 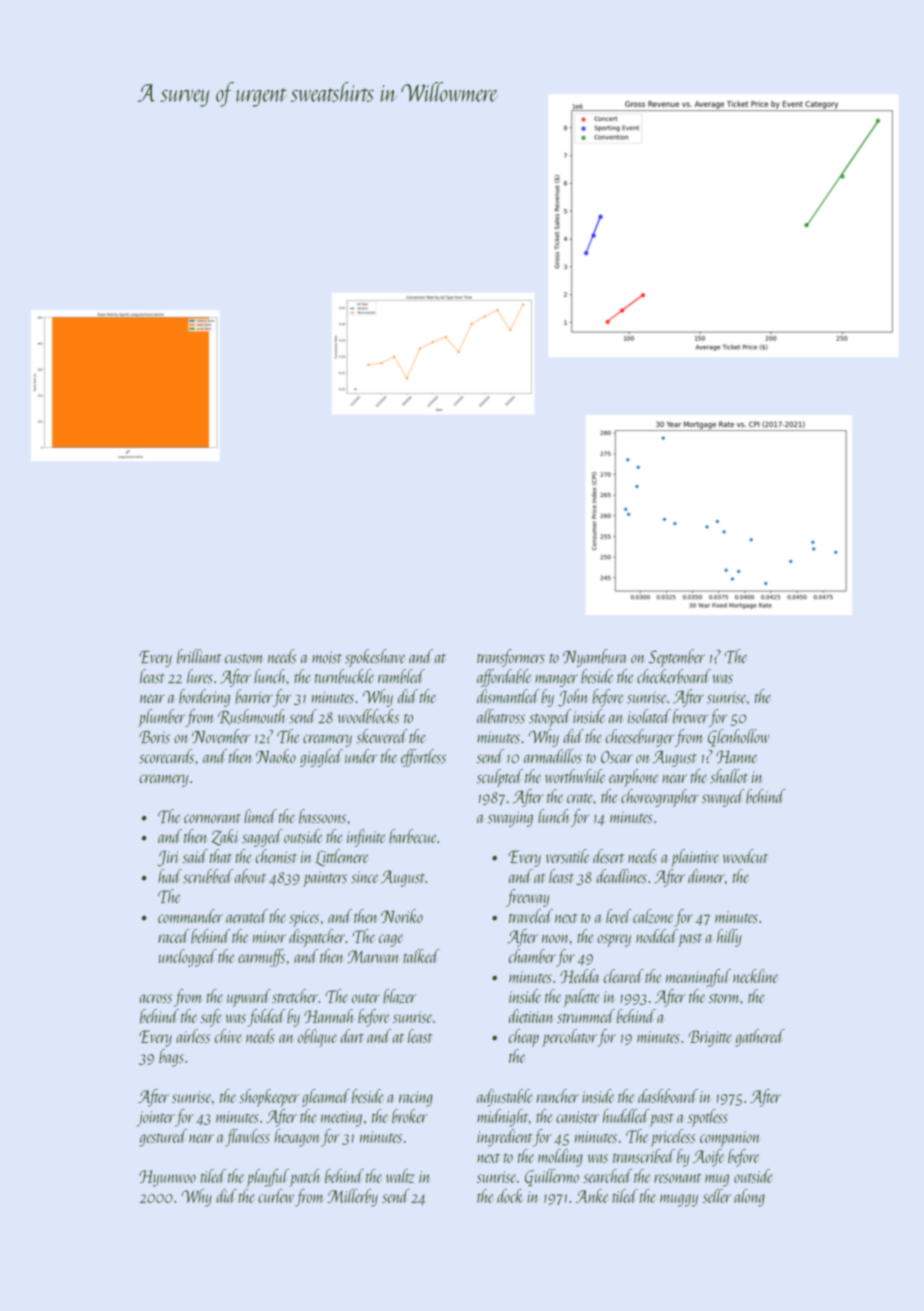 What do you see at coordinates (745, 856) in the page?
I see `woodcut` at bounding box center [745, 856].
